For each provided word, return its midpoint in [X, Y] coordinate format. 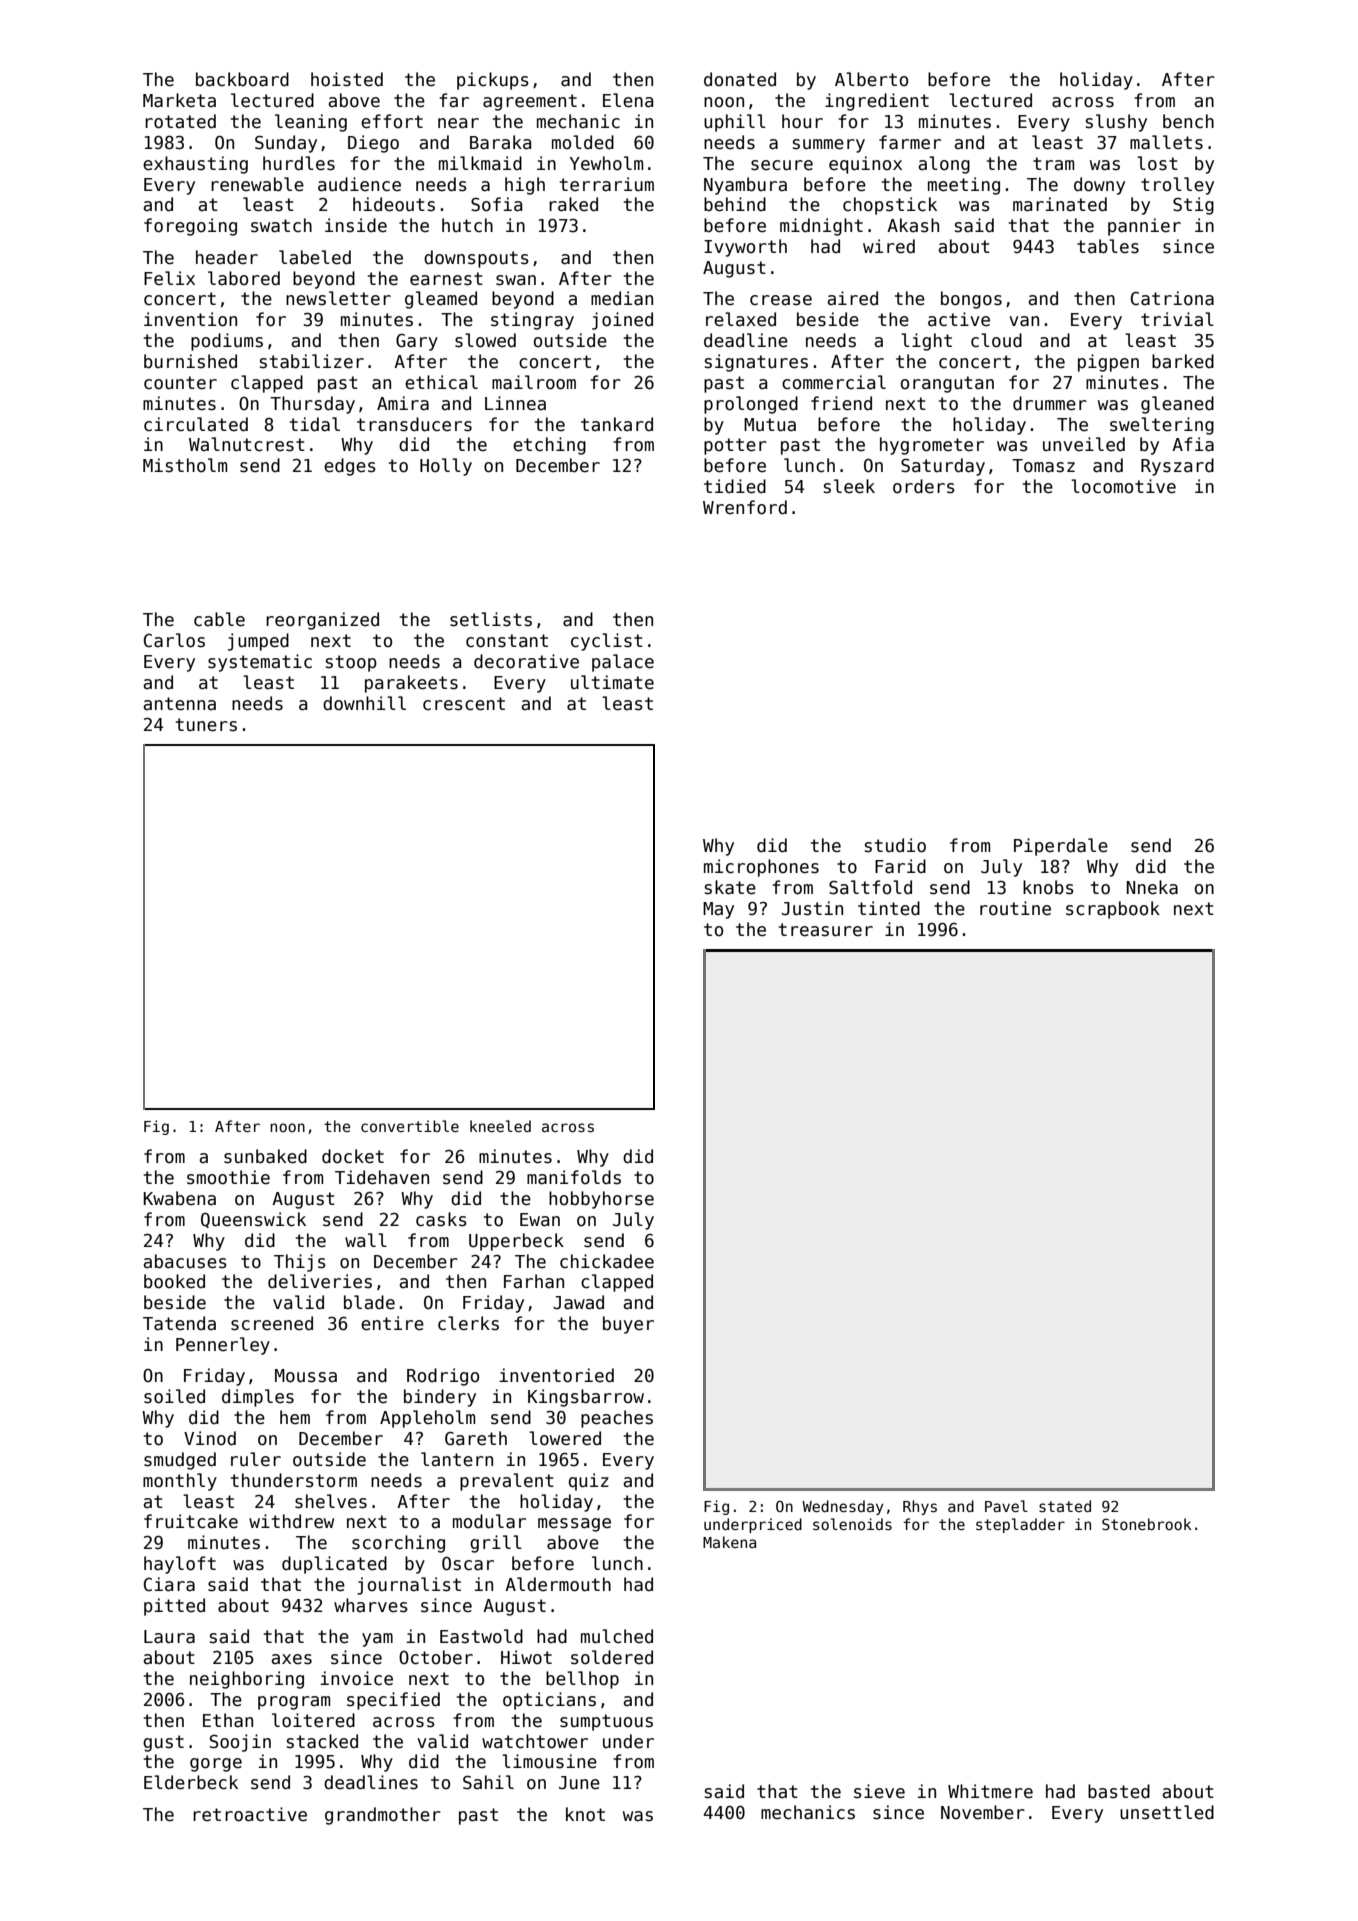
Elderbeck [191, 1782]
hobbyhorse [601, 1200]
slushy [1116, 123]
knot [585, 1814]
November [983, 1812]
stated [1065, 1506]
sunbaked [265, 1156]
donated [740, 79]
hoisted [347, 79]
